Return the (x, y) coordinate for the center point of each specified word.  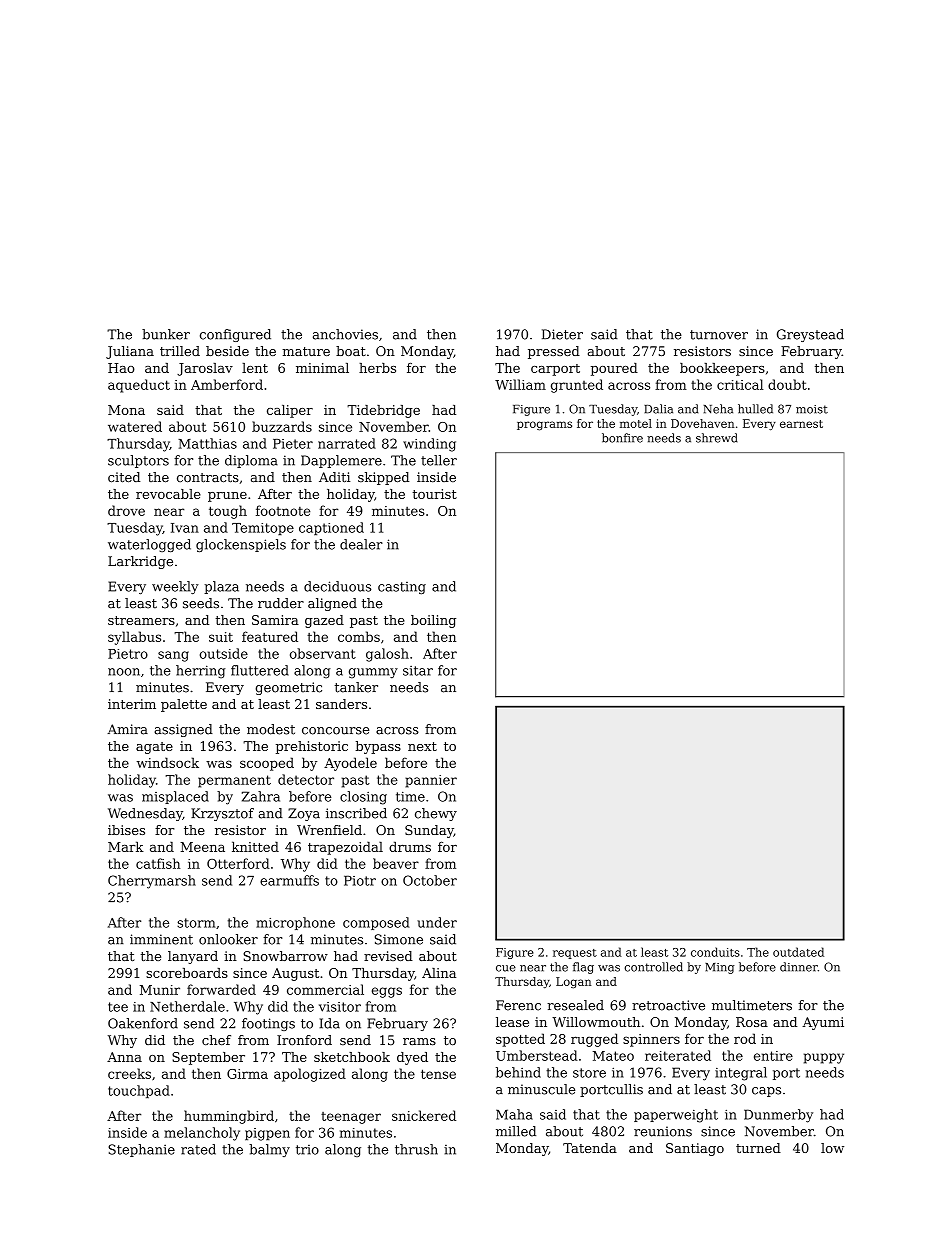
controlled (653, 967)
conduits (715, 952)
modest (271, 729)
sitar (418, 671)
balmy (269, 1150)
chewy (436, 814)
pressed (554, 352)
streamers (141, 620)
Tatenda (590, 1148)
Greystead (810, 335)
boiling (433, 621)
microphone (295, 923)
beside (227, 351)
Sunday (429, 831)
